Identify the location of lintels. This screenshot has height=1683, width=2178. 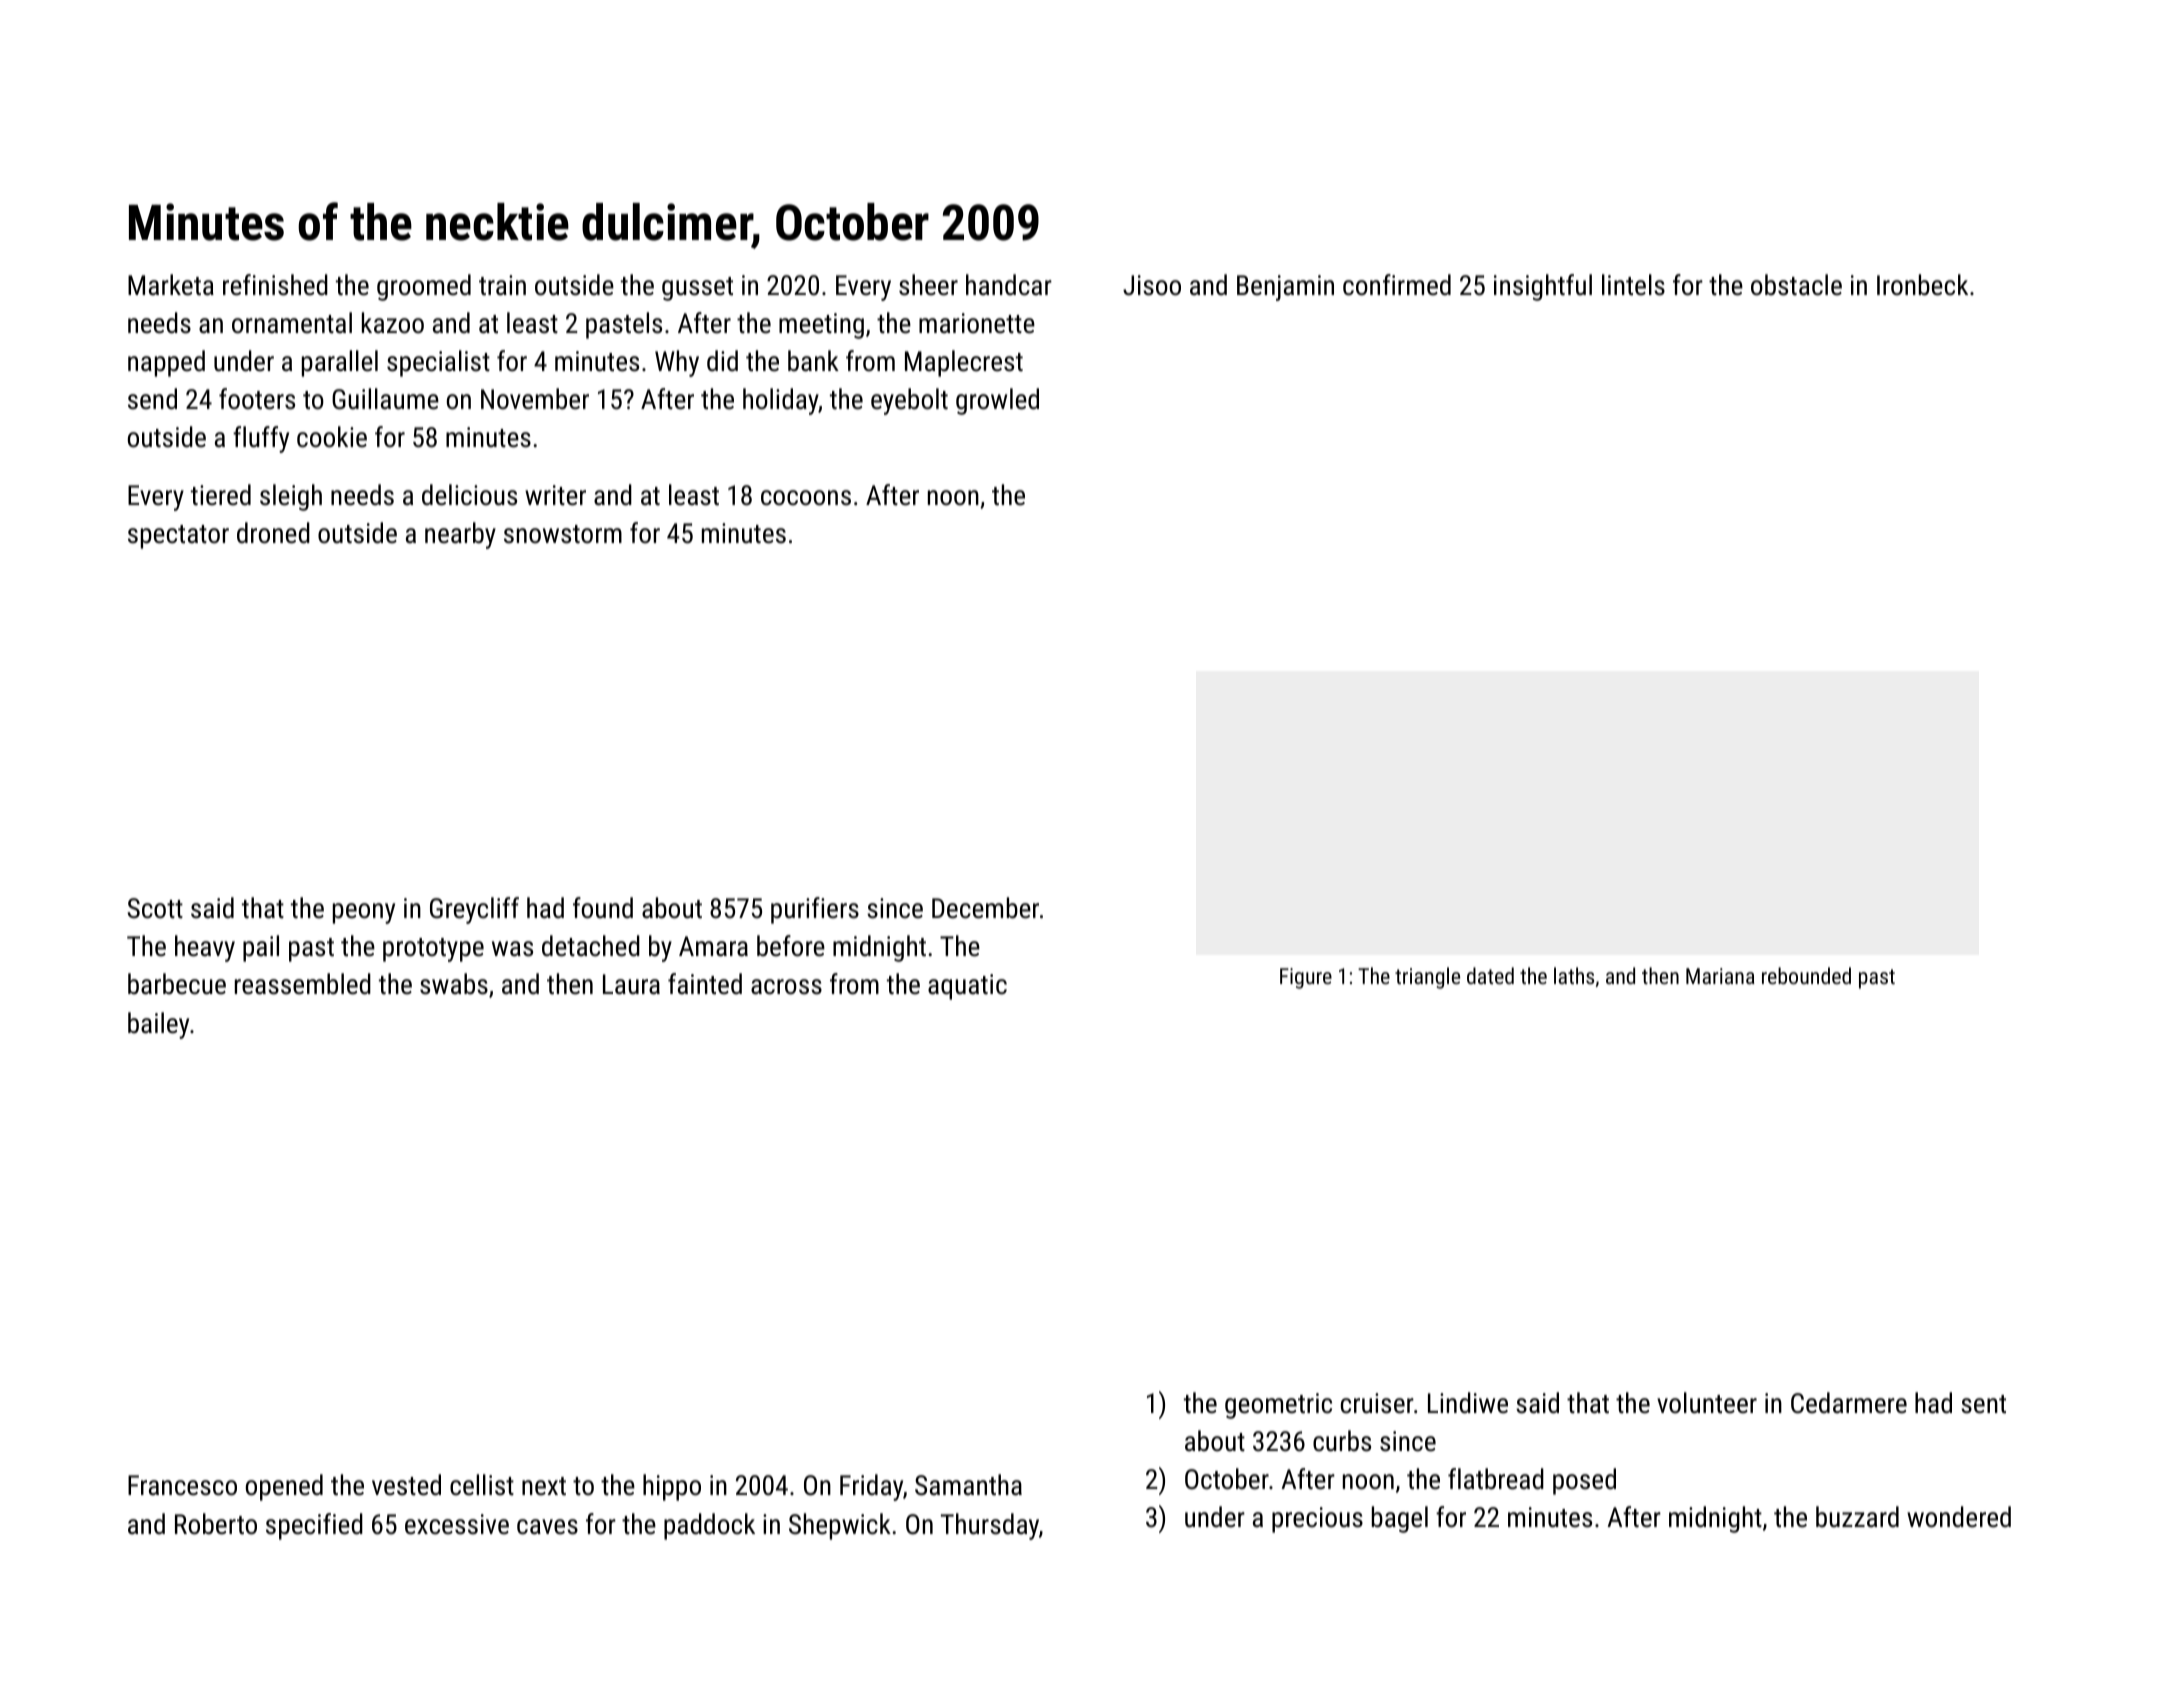
(1633, 285).
